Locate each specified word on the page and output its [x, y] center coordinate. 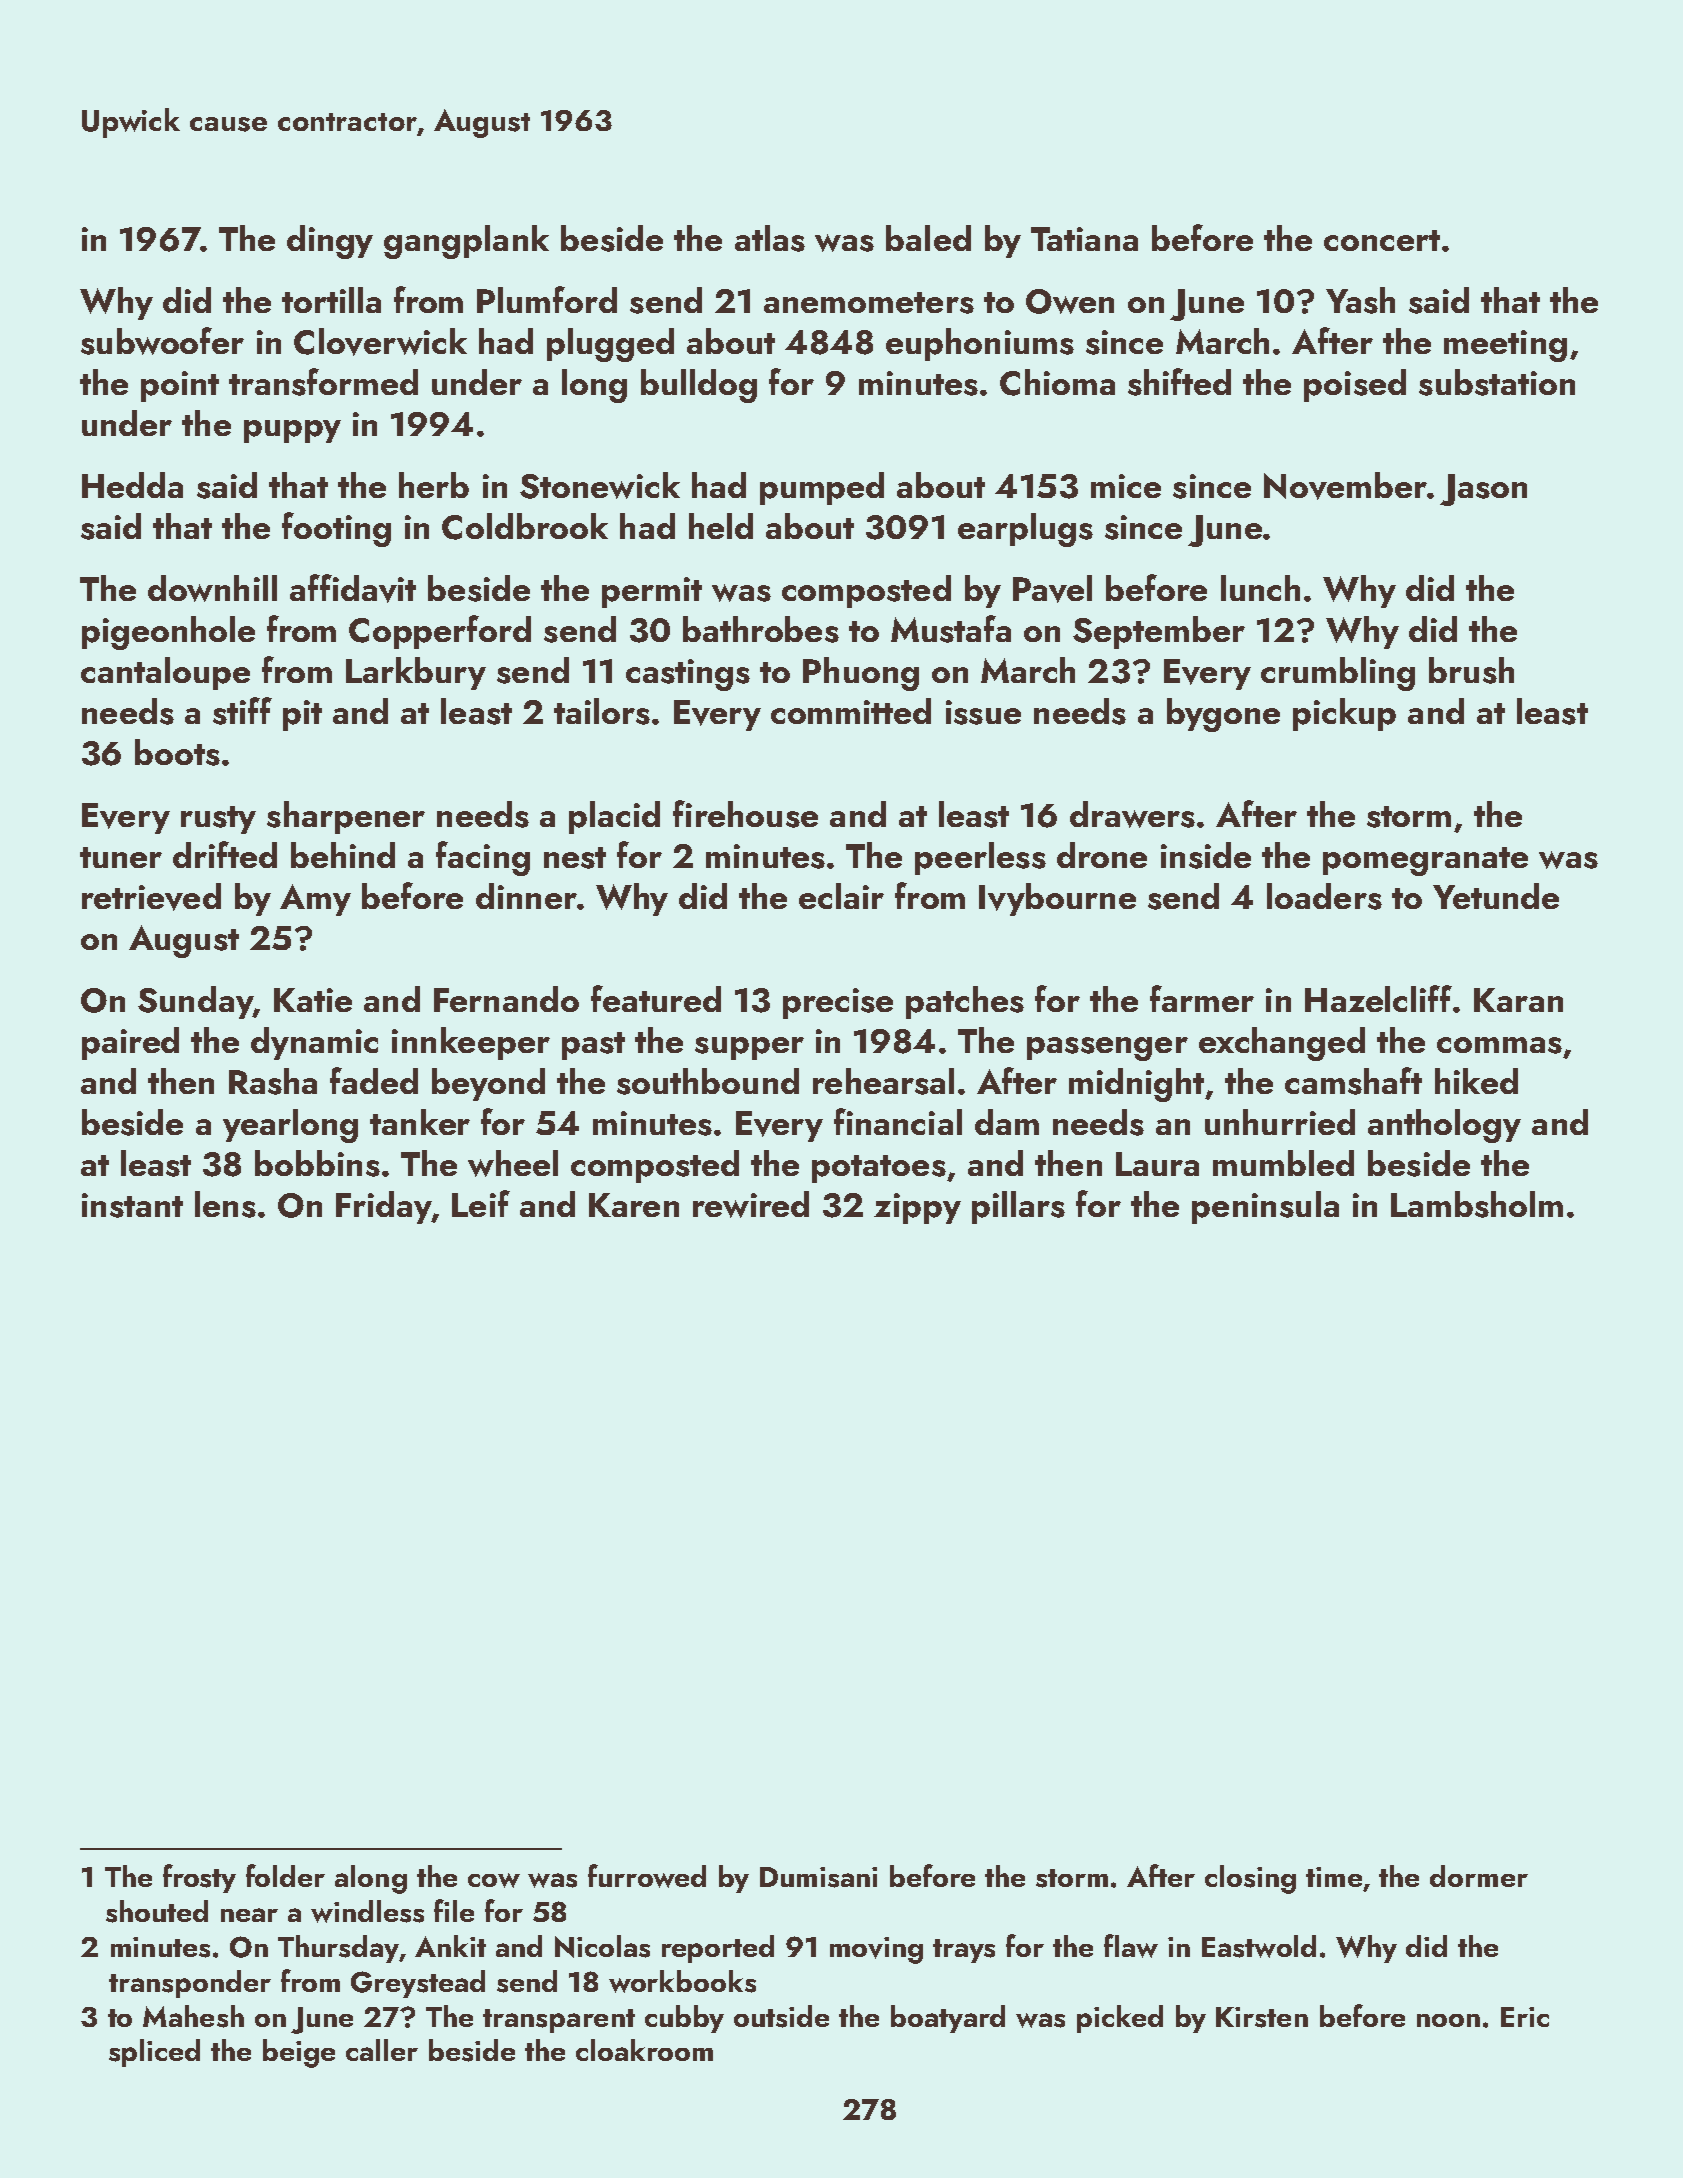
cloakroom [644, 2050]
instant [132, 1205]
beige [299, 2053]
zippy [917, 1208]
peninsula [1265, 1207]
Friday [383, 1207]
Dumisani [818, 1877]
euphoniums [980, 344]
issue [983, 712]
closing [1250, 1879]
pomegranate [1425, 861]
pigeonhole [168, 633]
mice [1126, 486]
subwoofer [162, 341]
